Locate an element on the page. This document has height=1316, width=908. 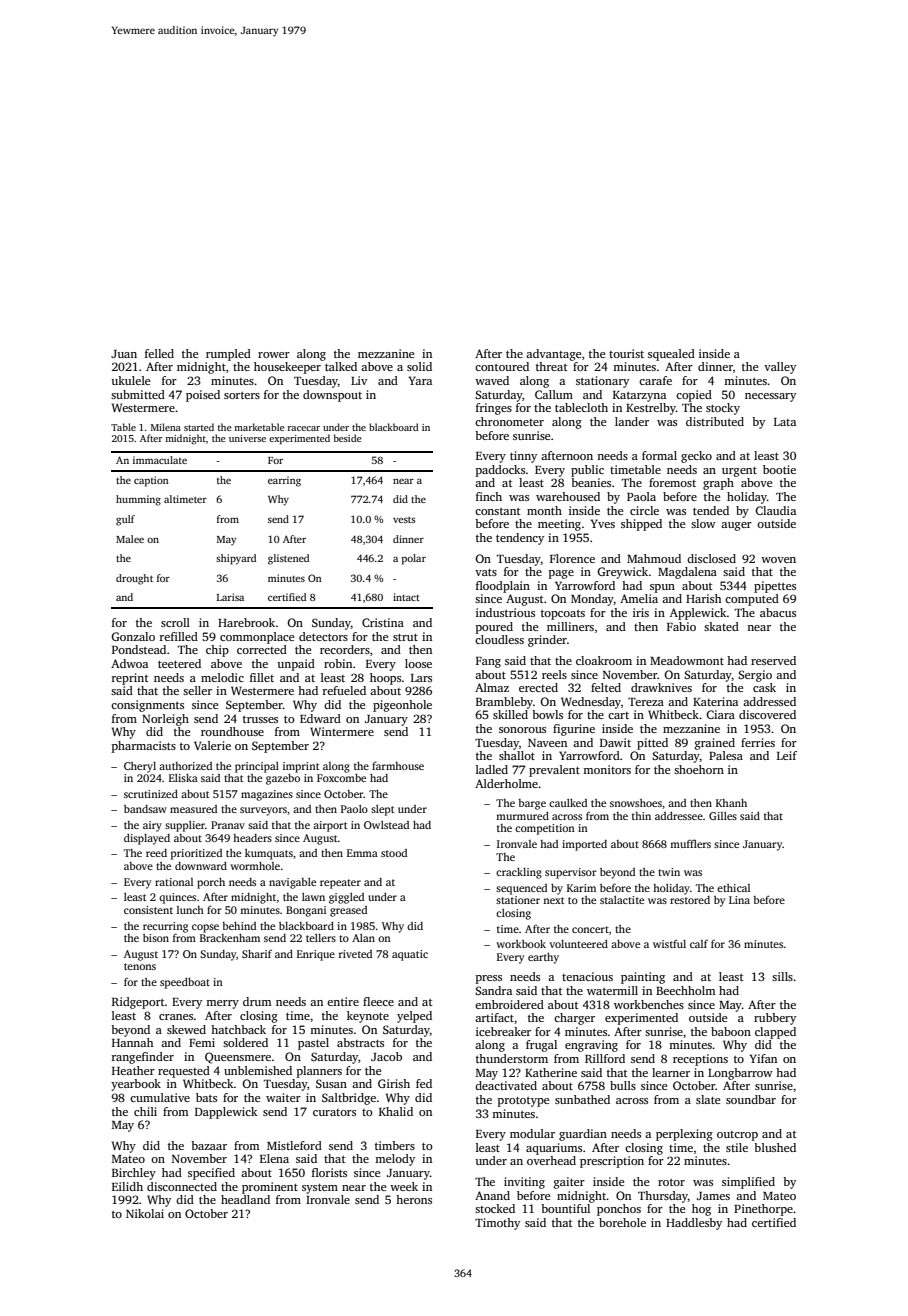
abacus is located at coordinates (778, 612).
